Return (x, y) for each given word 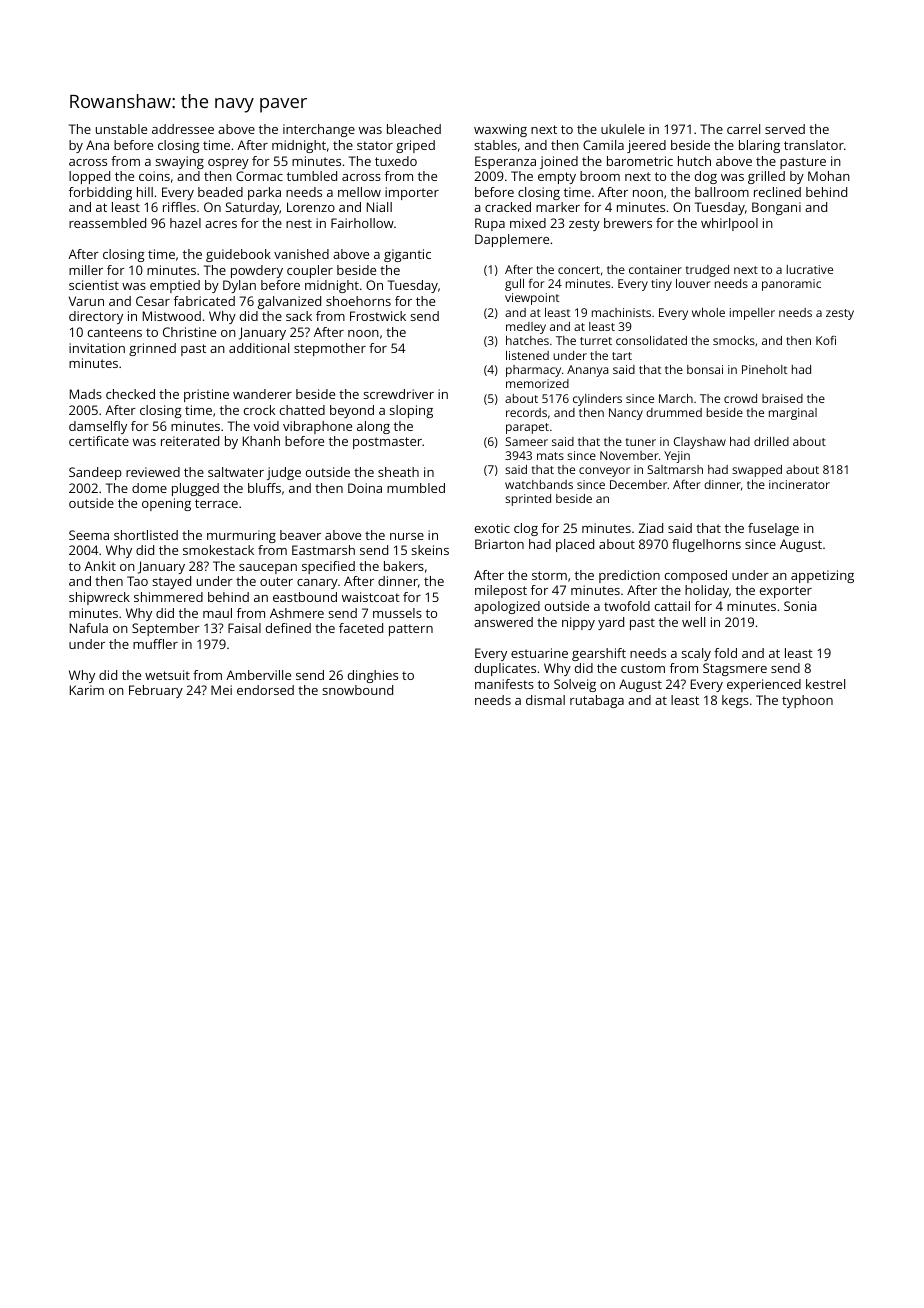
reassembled (107, 223)
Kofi (826, 340)
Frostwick (378, 316)
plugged (195, 489)
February (156, 691)
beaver (300, 535)
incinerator (799, 484)
